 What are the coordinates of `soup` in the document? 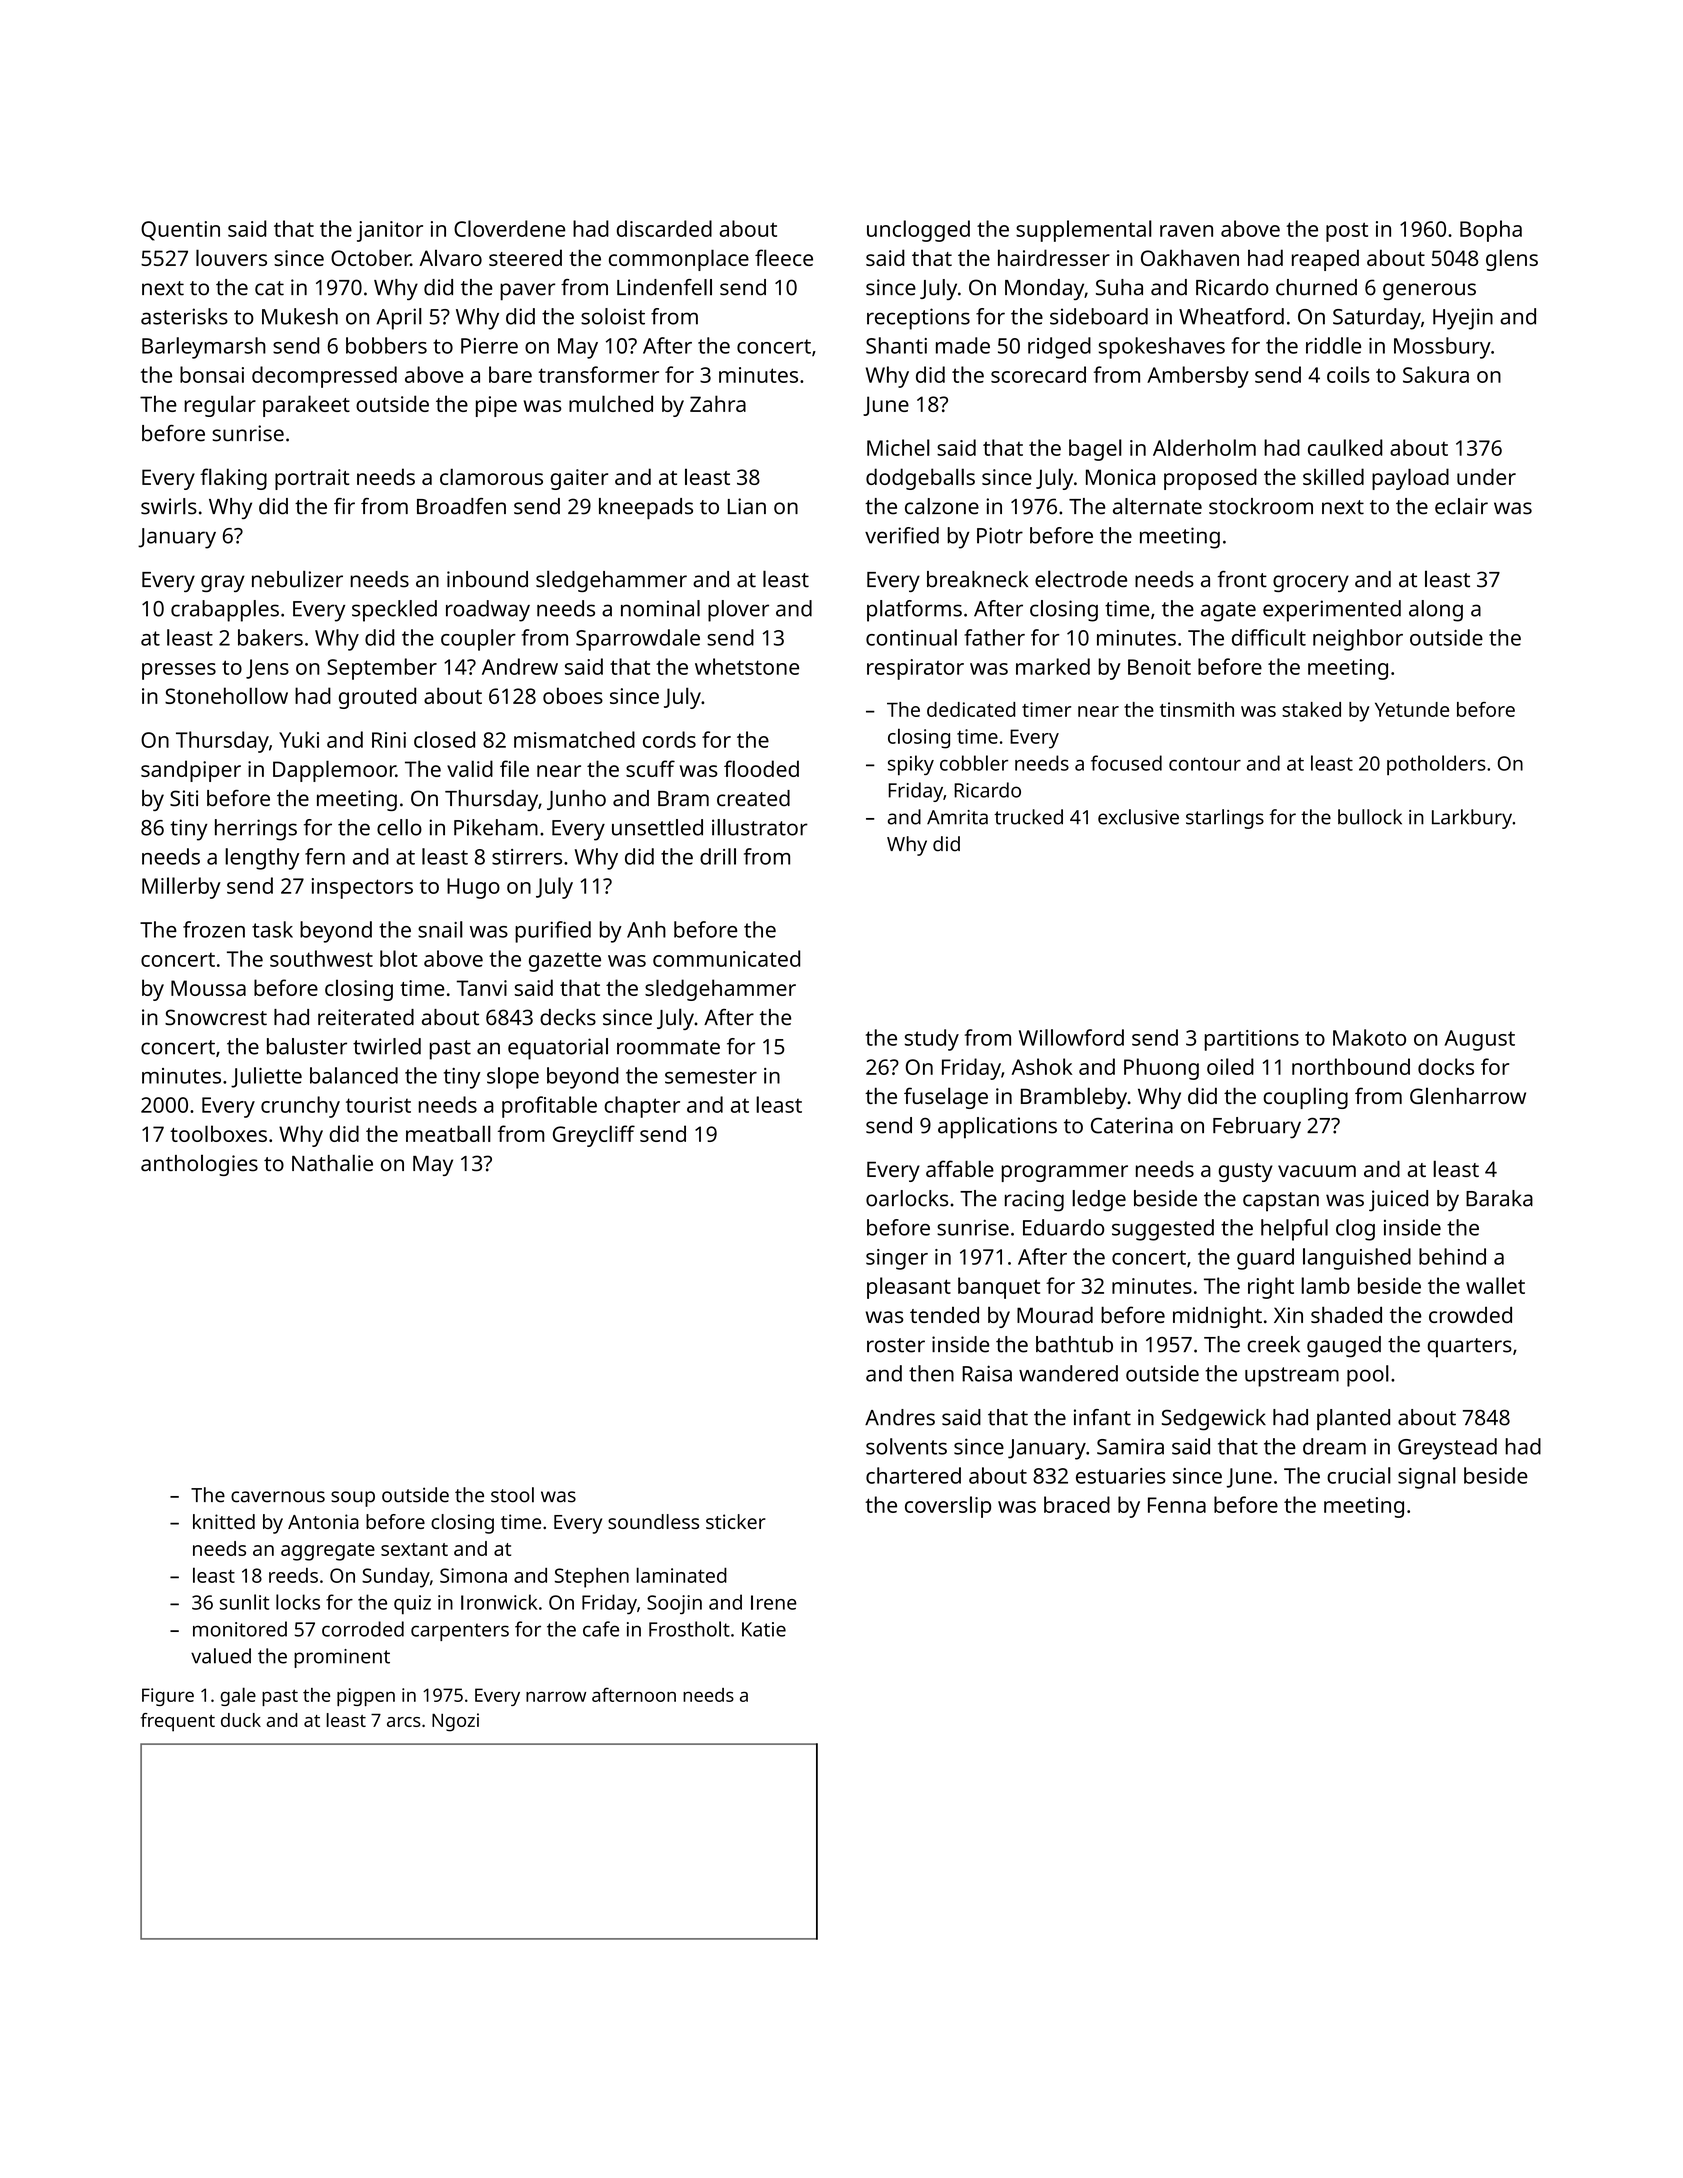 It's located at (353, 1499).
